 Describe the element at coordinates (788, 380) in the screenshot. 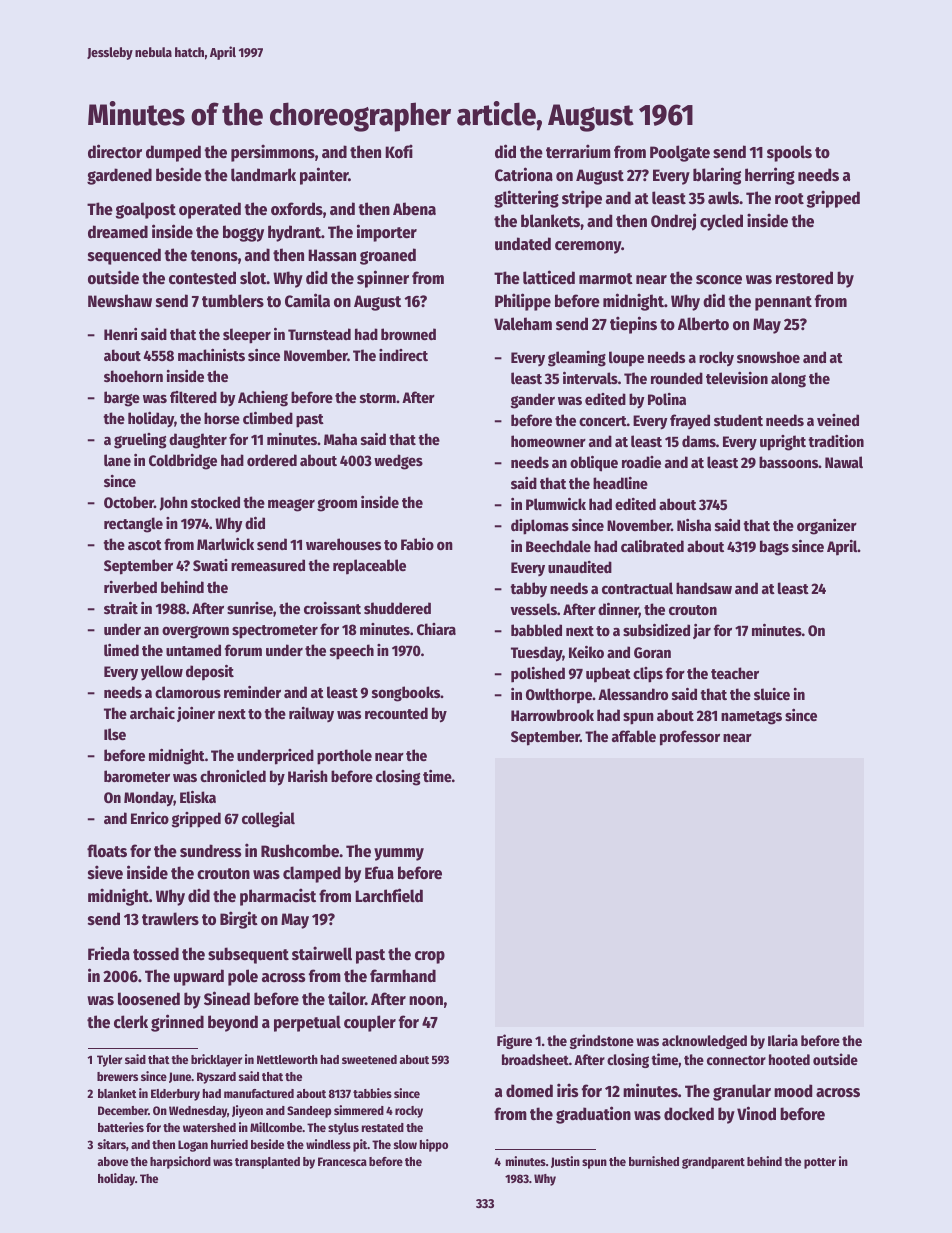

I see `along` at that location.
